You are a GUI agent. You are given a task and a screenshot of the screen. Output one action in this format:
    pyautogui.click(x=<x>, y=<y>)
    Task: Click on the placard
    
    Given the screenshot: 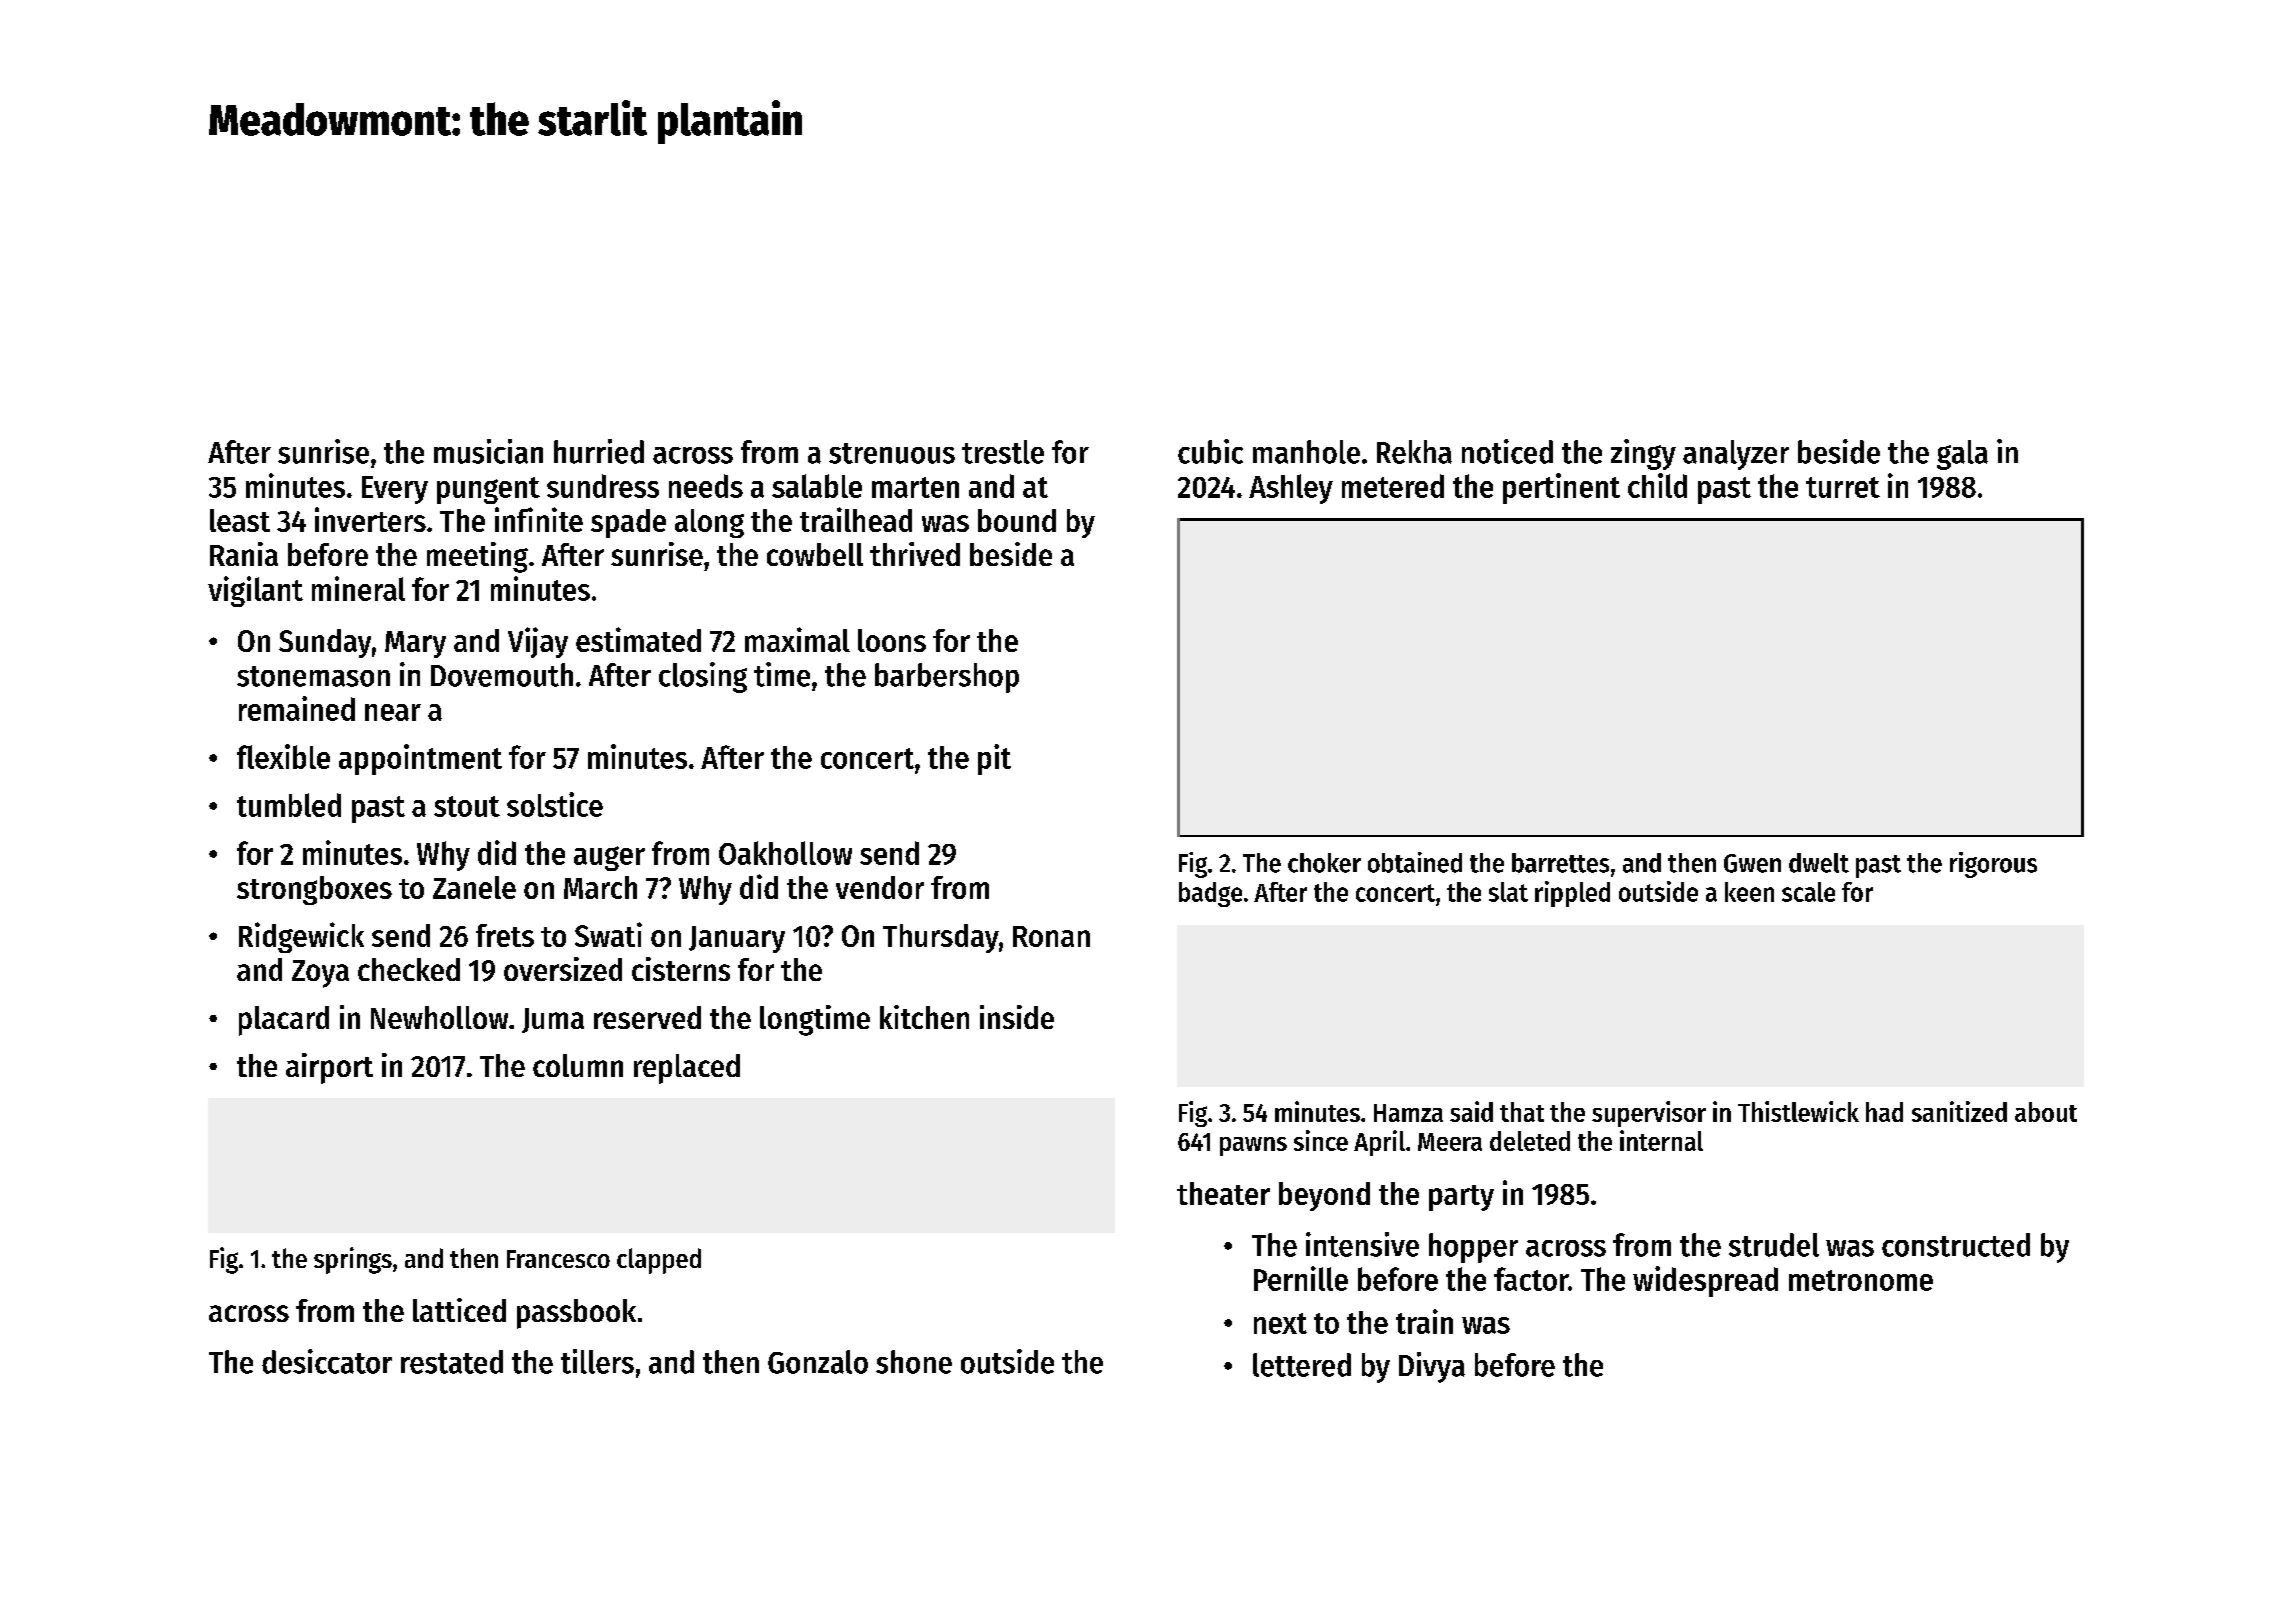 What is the action you would take?
    pyautogui.click(x=284, y=1021)
